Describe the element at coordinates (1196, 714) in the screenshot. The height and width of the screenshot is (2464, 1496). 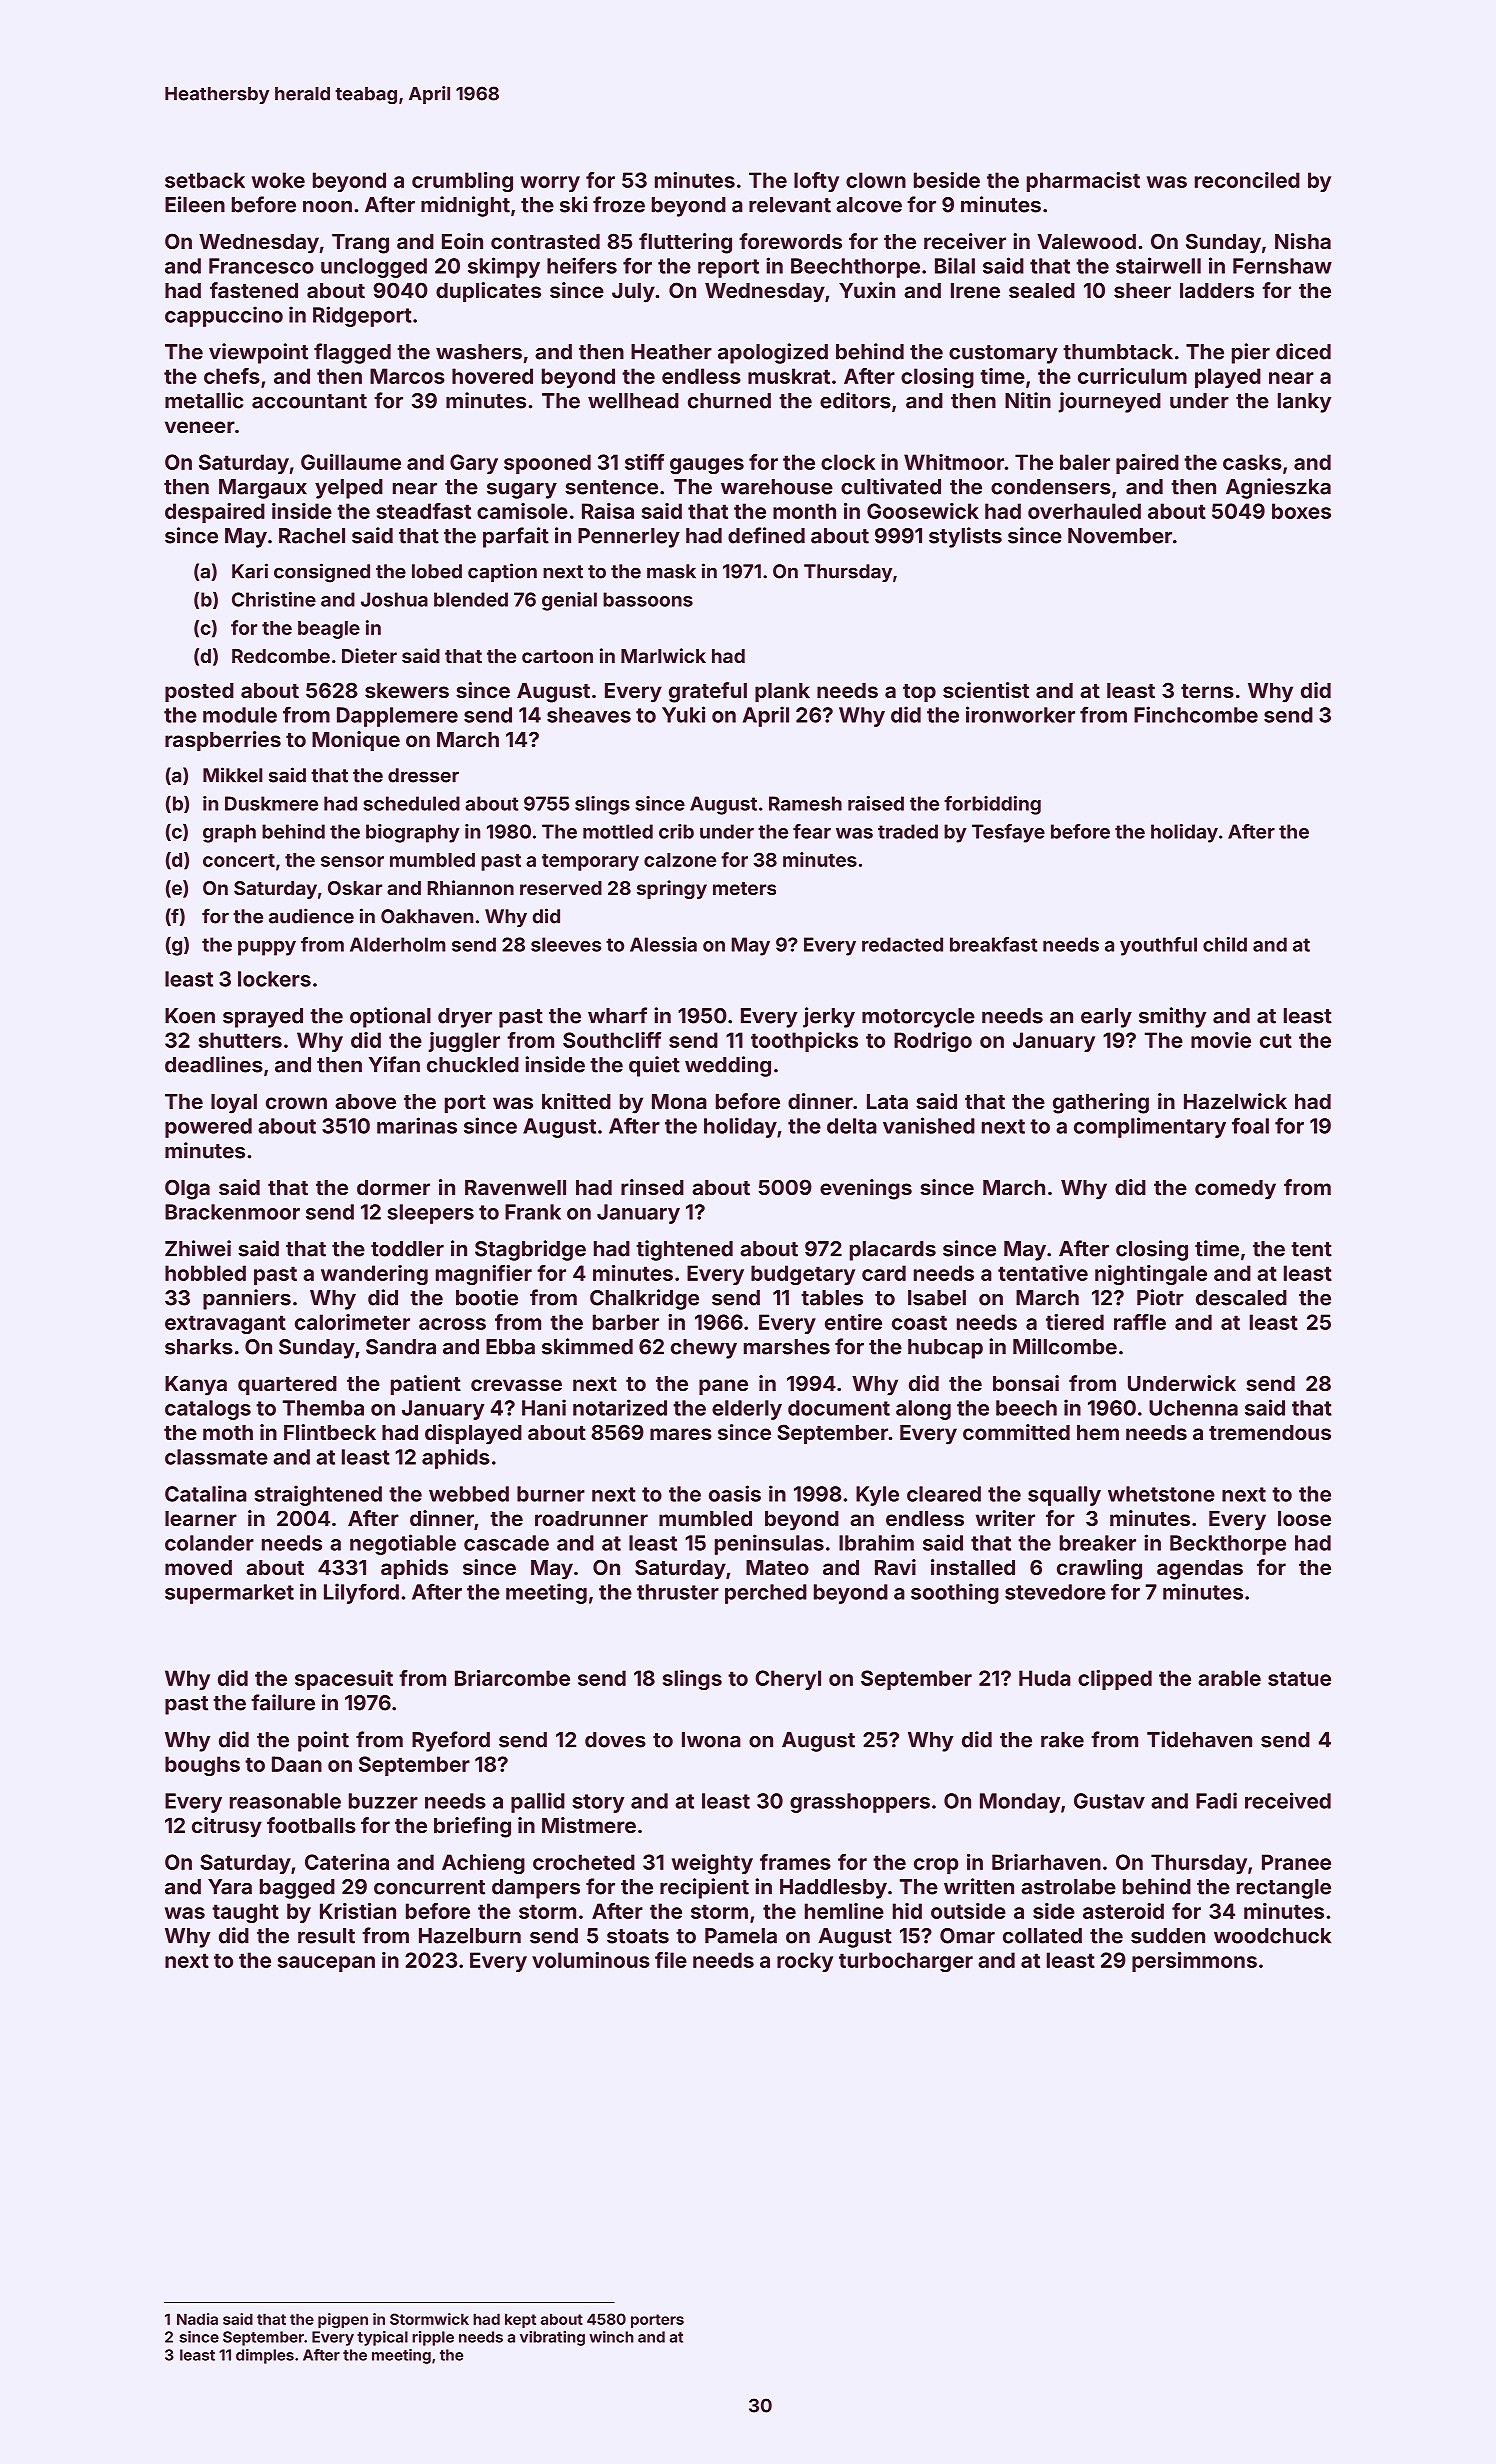
I see `Finchcombe` at that location.
